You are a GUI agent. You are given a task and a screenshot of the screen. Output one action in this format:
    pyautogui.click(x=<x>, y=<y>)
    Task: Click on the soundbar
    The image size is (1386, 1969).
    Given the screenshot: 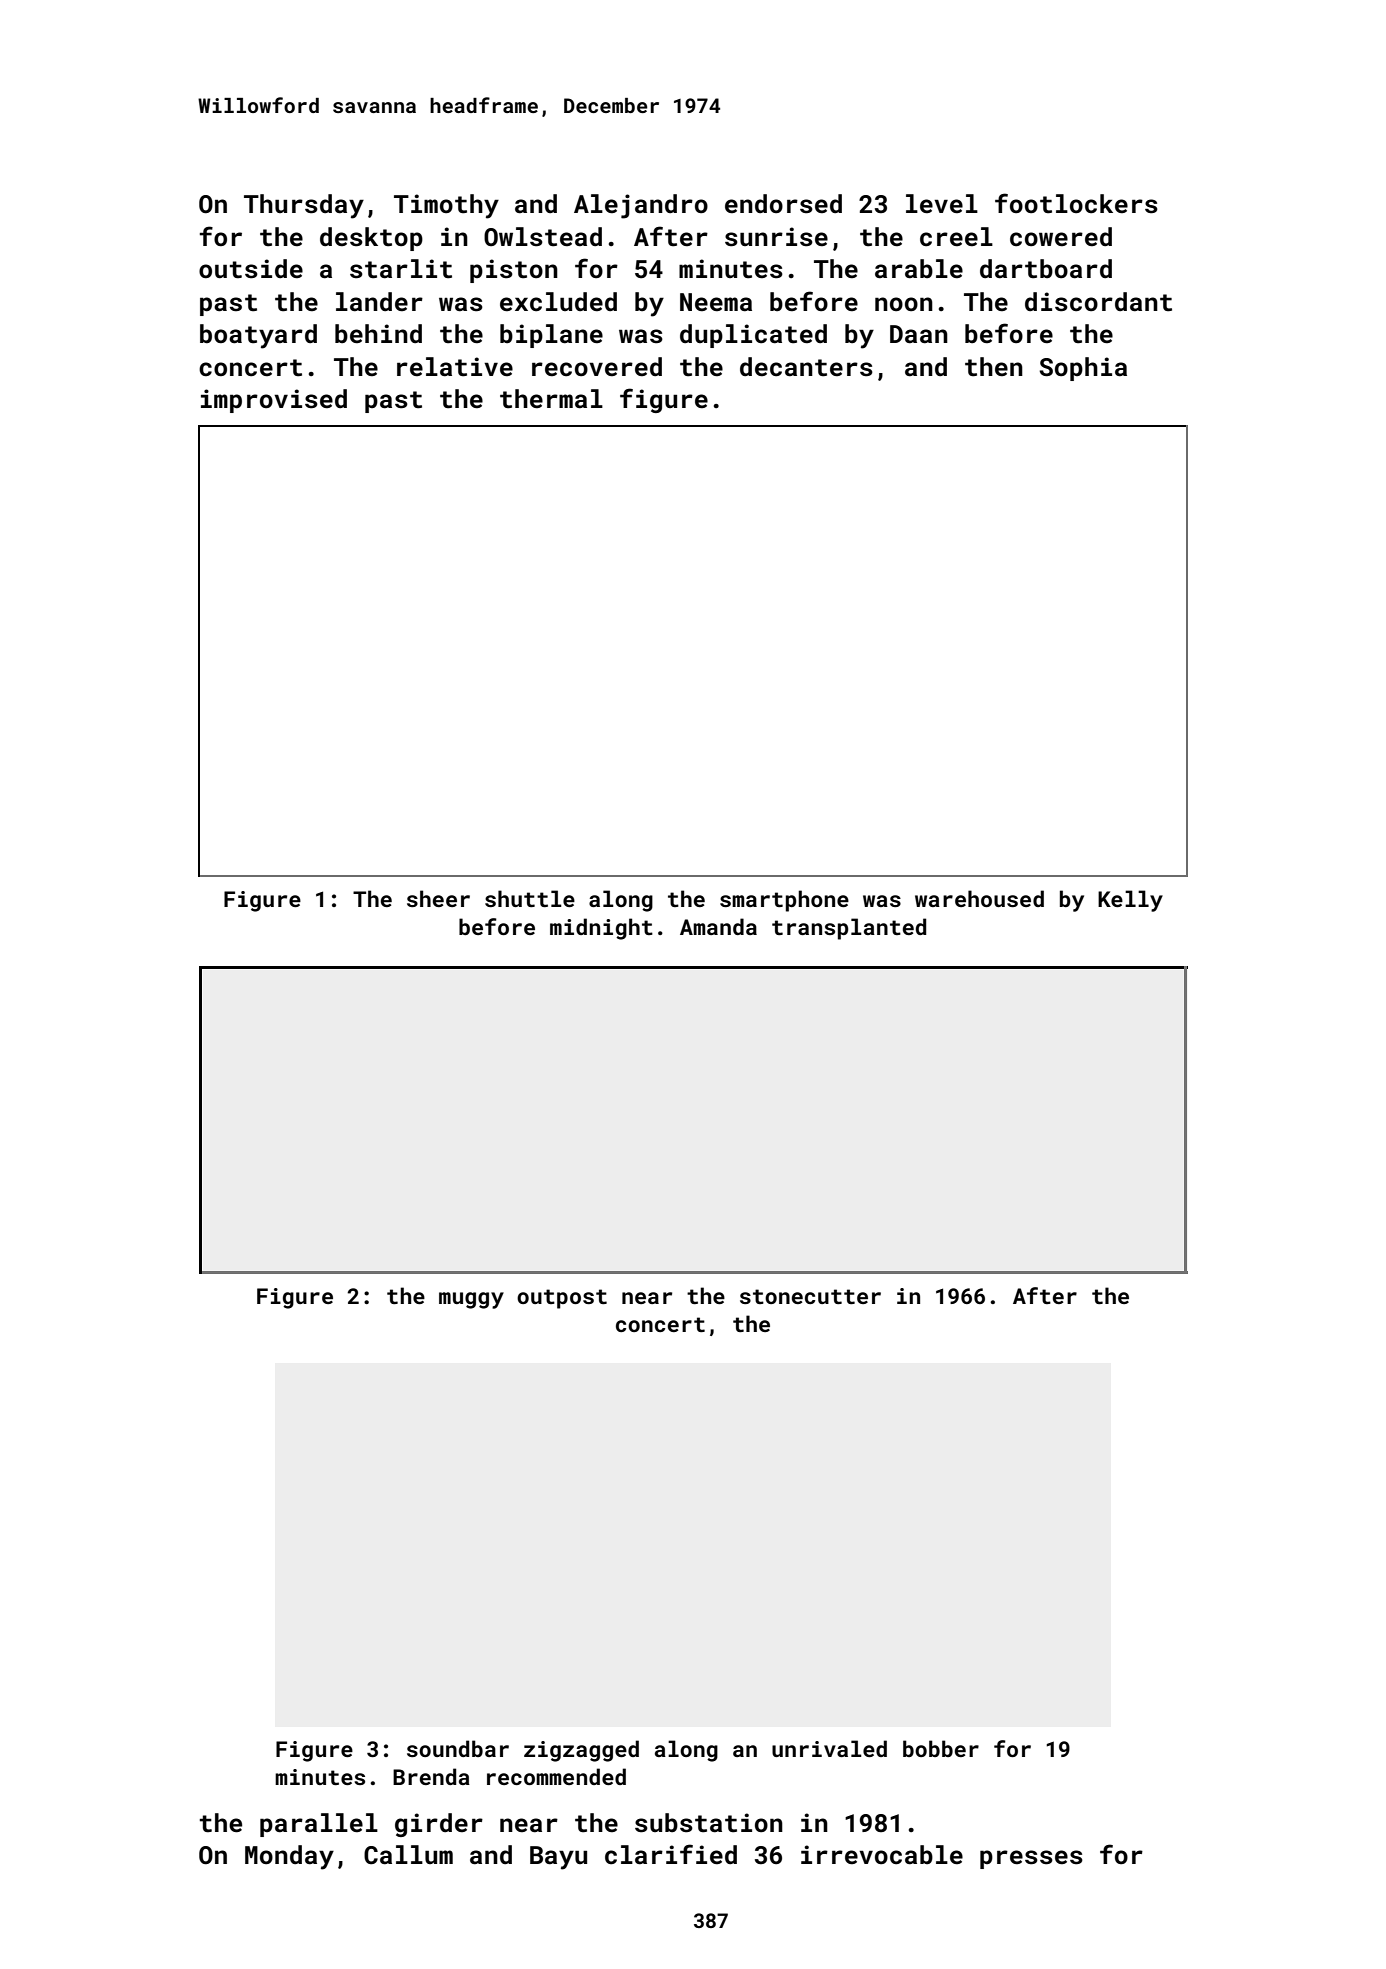 What is the action you would take?
    pyautogui.click(x=458, y=1748)
